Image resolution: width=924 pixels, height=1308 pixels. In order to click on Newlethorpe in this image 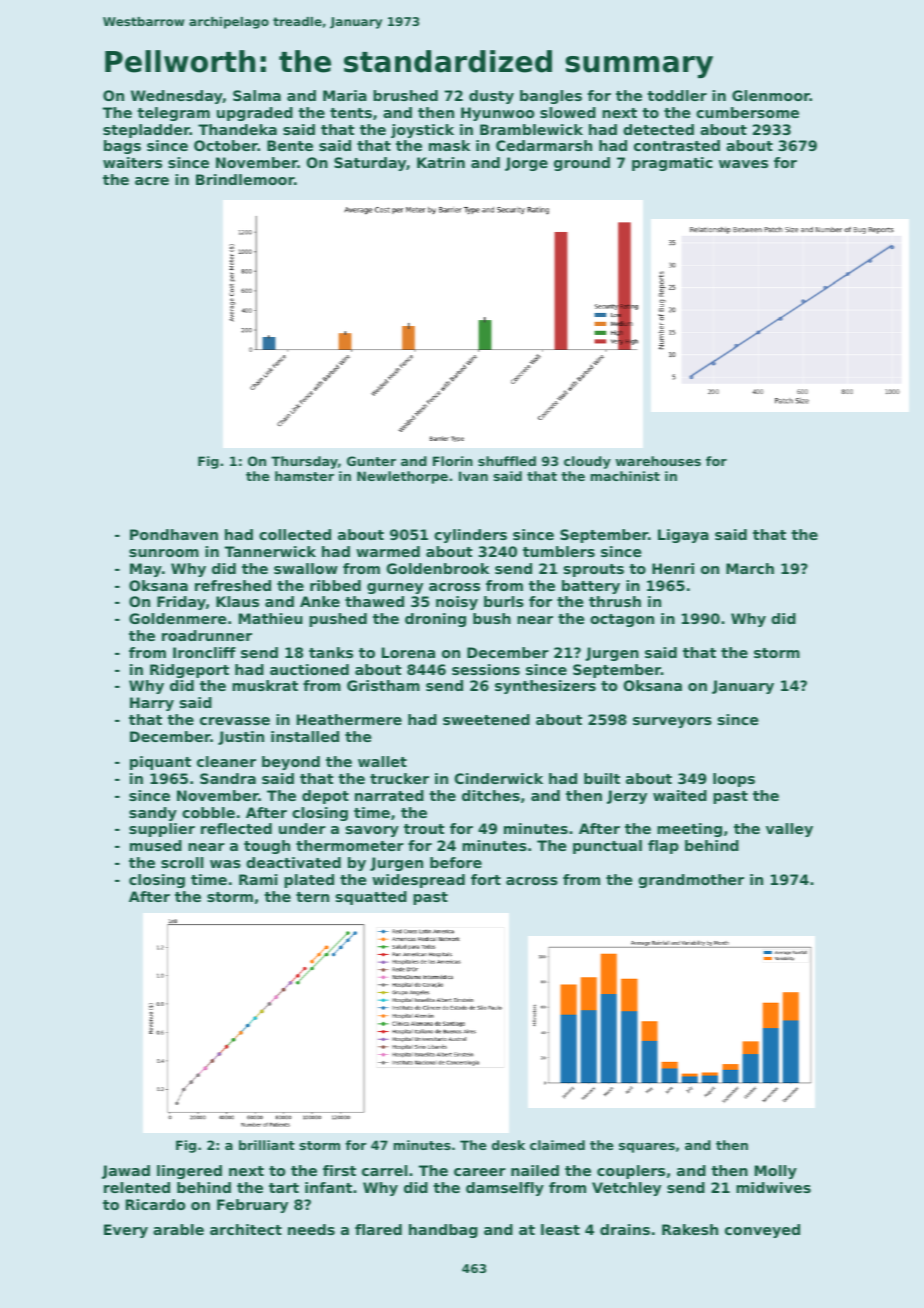, I will do `click(402, 477)`.
